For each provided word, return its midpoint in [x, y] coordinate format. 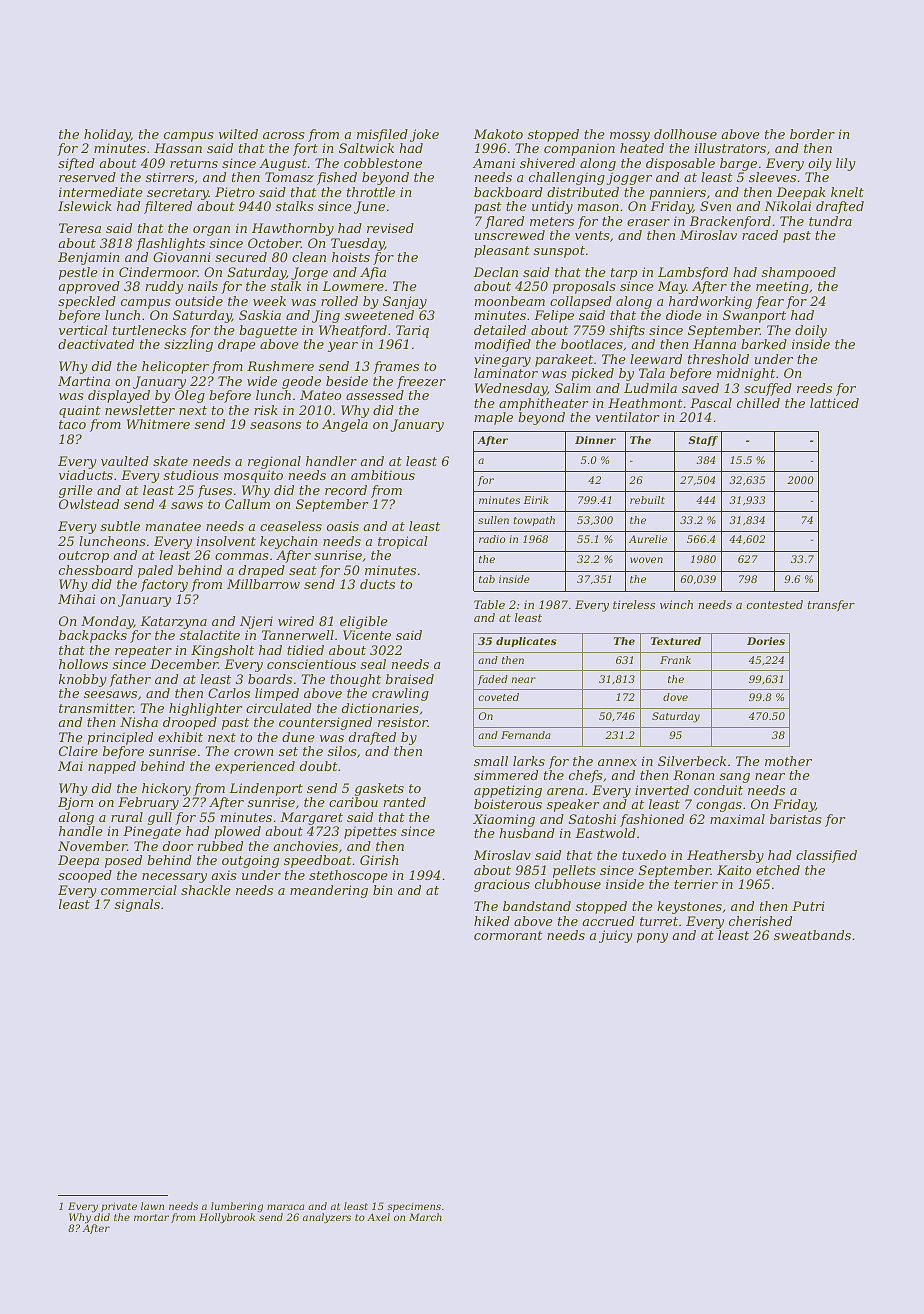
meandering [329, 891]
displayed [119, 396]
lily [846, 164]
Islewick [85, 206]
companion [579, 149]
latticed [834, 403]
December [184, 664]
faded [493, 680]
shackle [206, 890]
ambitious [383, 475]
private [119, 1207]
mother [788, 761]
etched [778, 870]
